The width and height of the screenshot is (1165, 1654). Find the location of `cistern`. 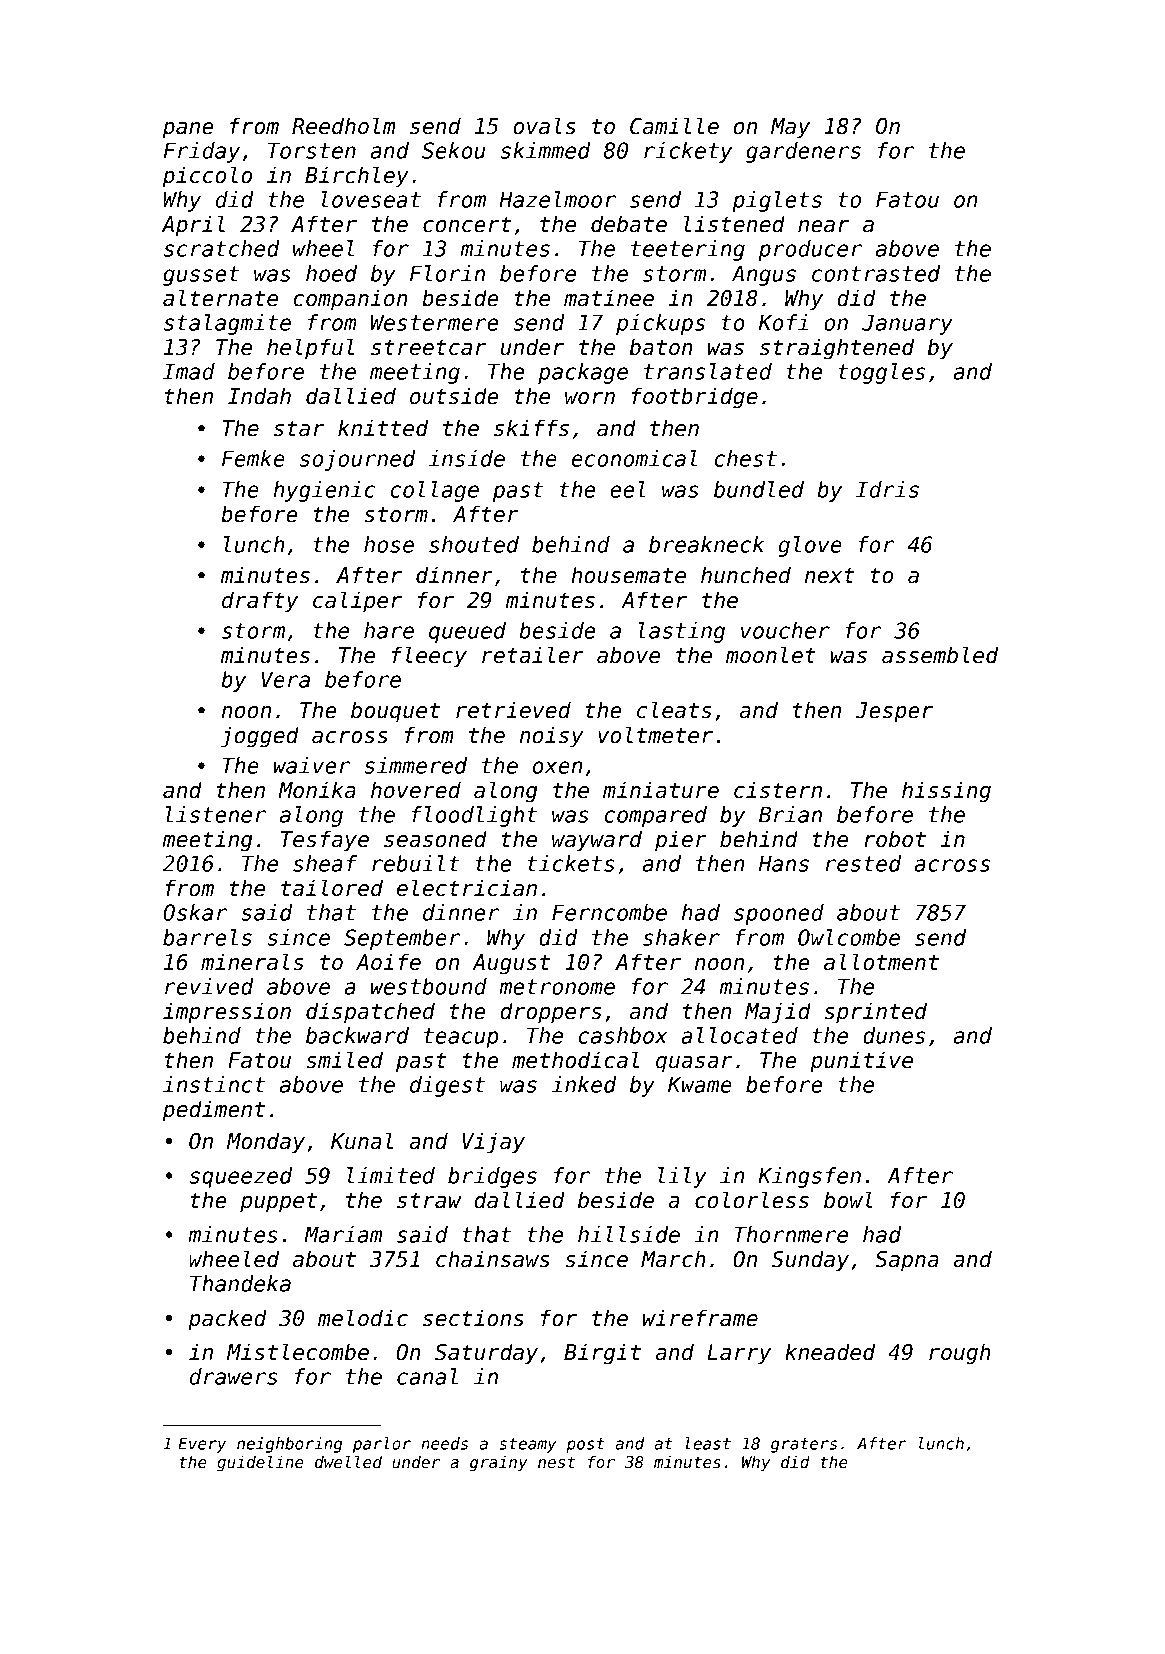

cistern is located at coordinates (778, 790).
